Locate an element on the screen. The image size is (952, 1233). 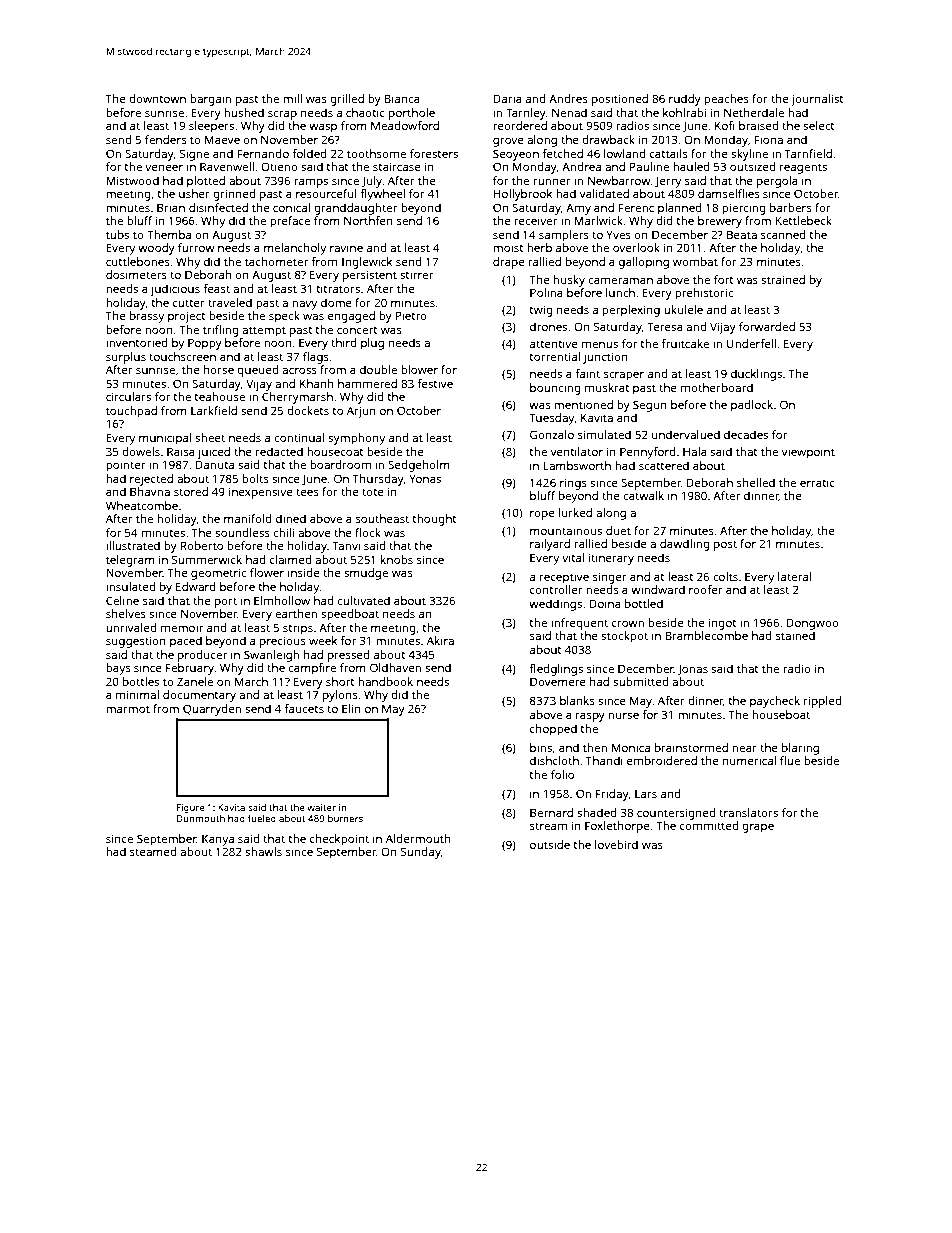
padlock is located at coordinates (752, 406).
